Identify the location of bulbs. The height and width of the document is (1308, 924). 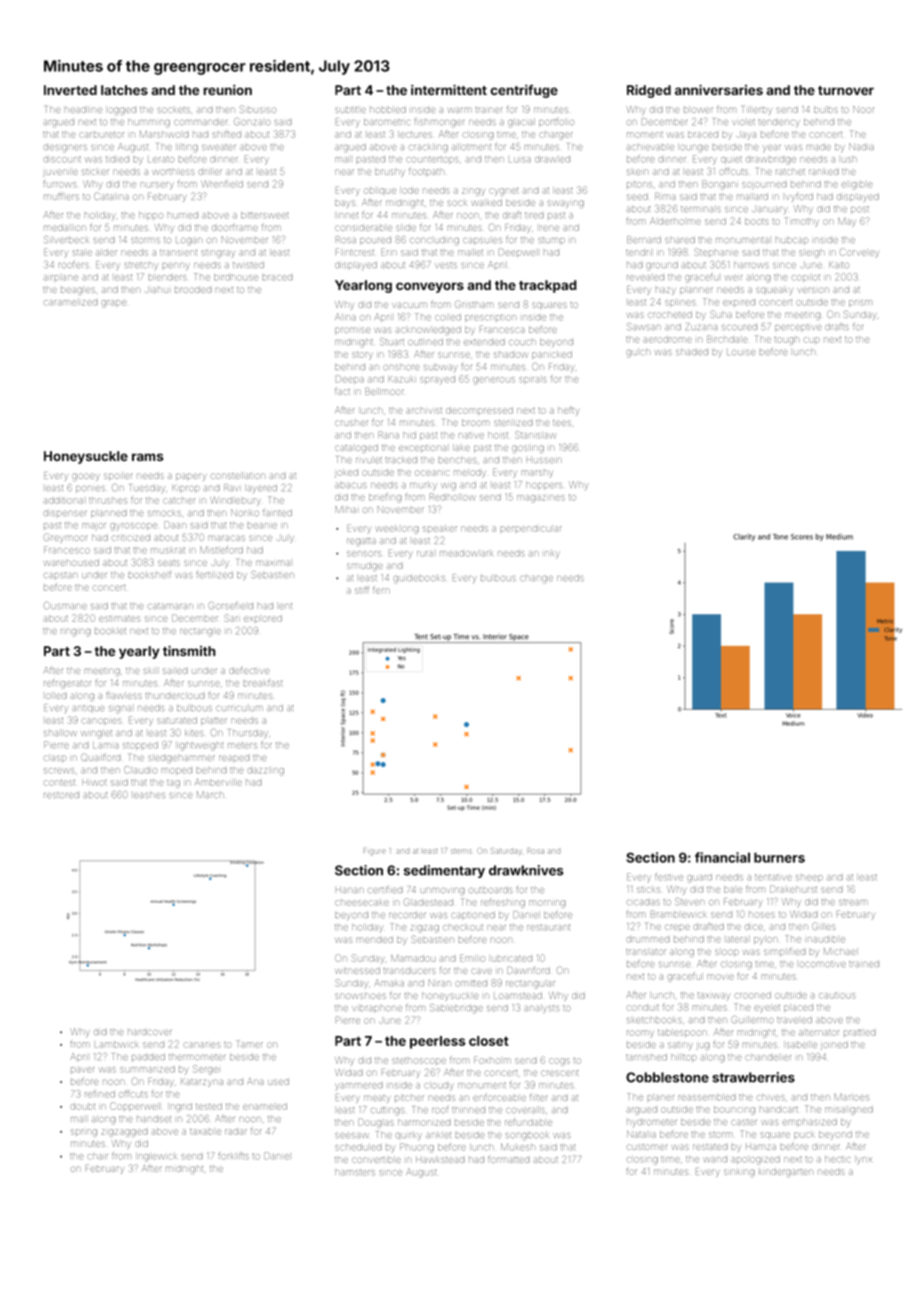
(826, 109).
